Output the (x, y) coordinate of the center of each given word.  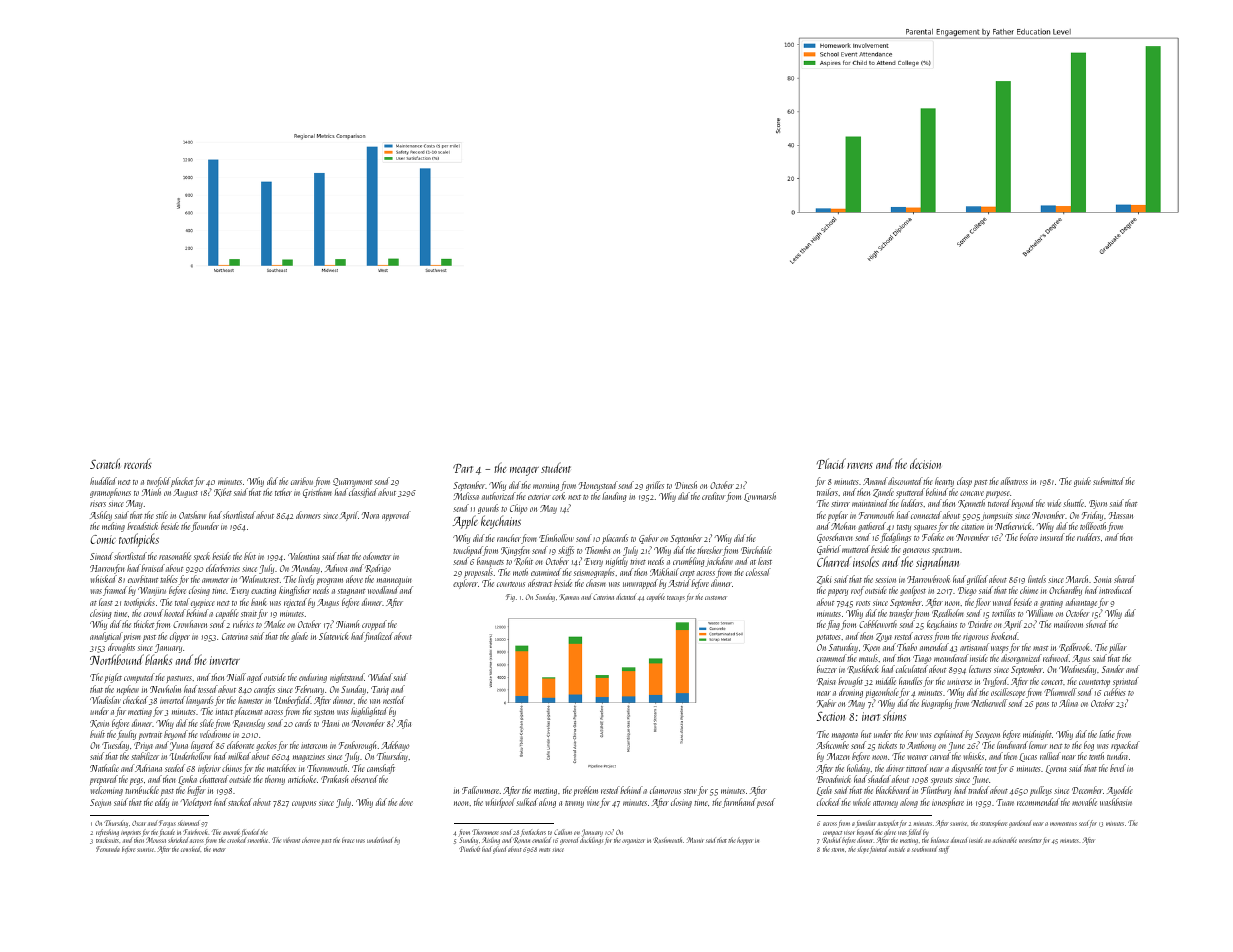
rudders (1088, 537)
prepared (104, 780)
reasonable (175, 556)
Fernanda (108, 849)
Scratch (105, 463)
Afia (404, 724)
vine (593, 802)
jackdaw (719, 562)
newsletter (1030, 840)
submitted (1109, 481)
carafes (264, 690)
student (556, 467)
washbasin (1116, 802)
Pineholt (469, 849)
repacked (1125, 746)
